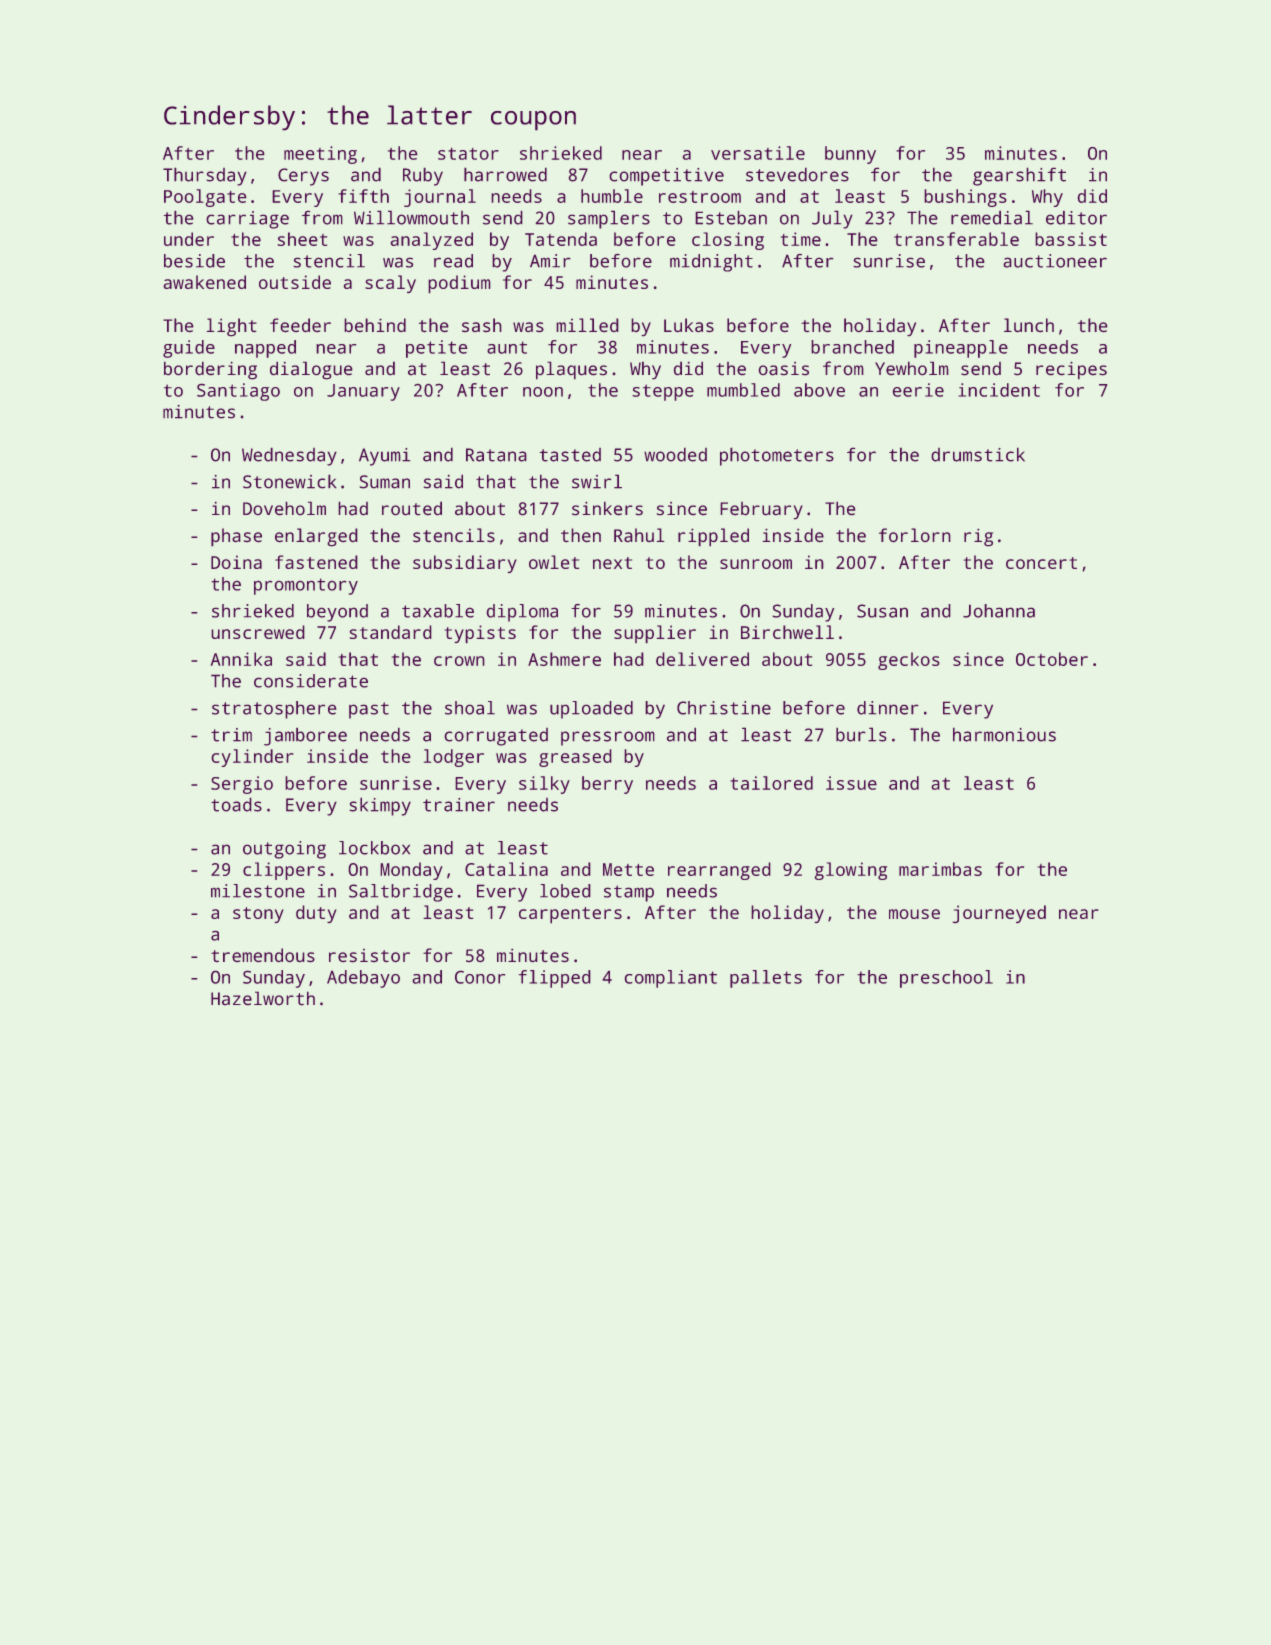 The height and width of the screenshot is (1645, 1271). I want to click on light, so click(231, 327).
